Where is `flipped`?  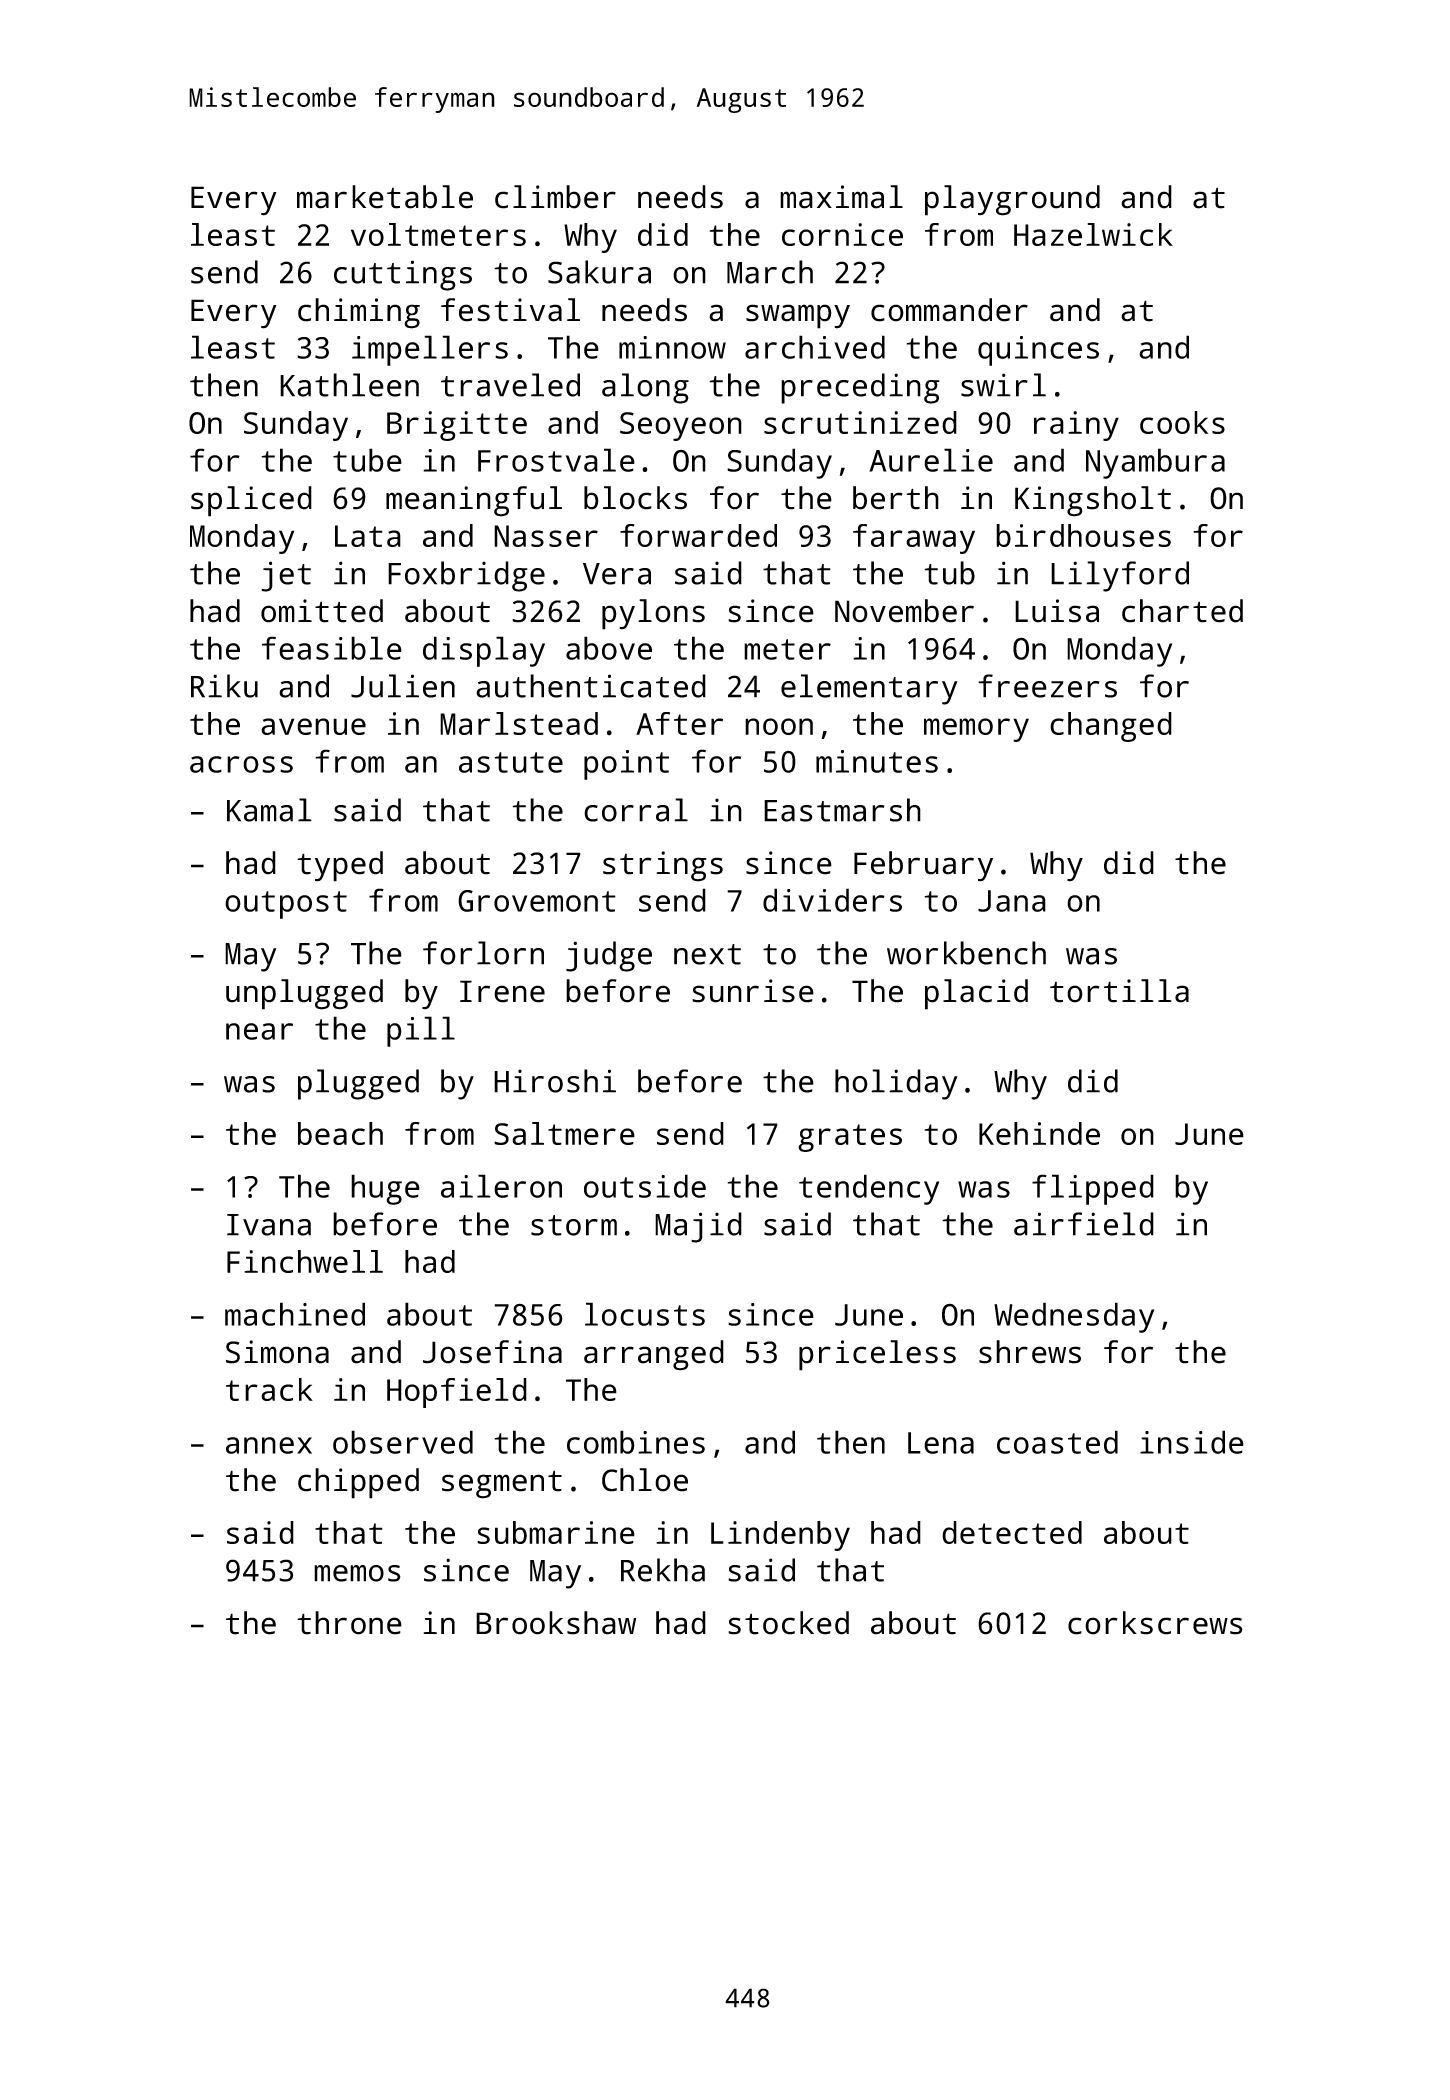 flipped is located at coordinates (1093, 1189).
